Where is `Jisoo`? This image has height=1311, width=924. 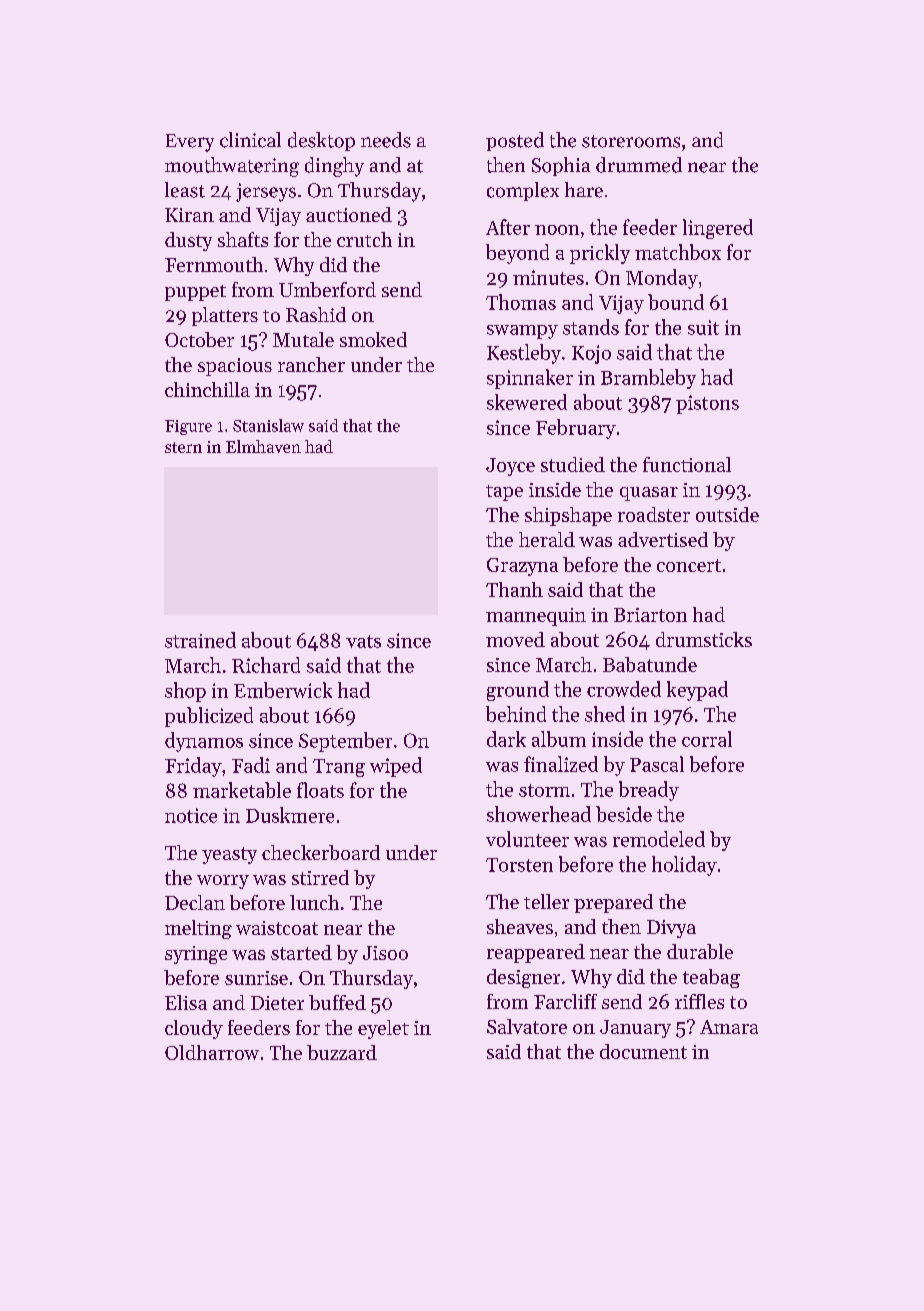
Jisoo is located at coordinates (385, 953).
